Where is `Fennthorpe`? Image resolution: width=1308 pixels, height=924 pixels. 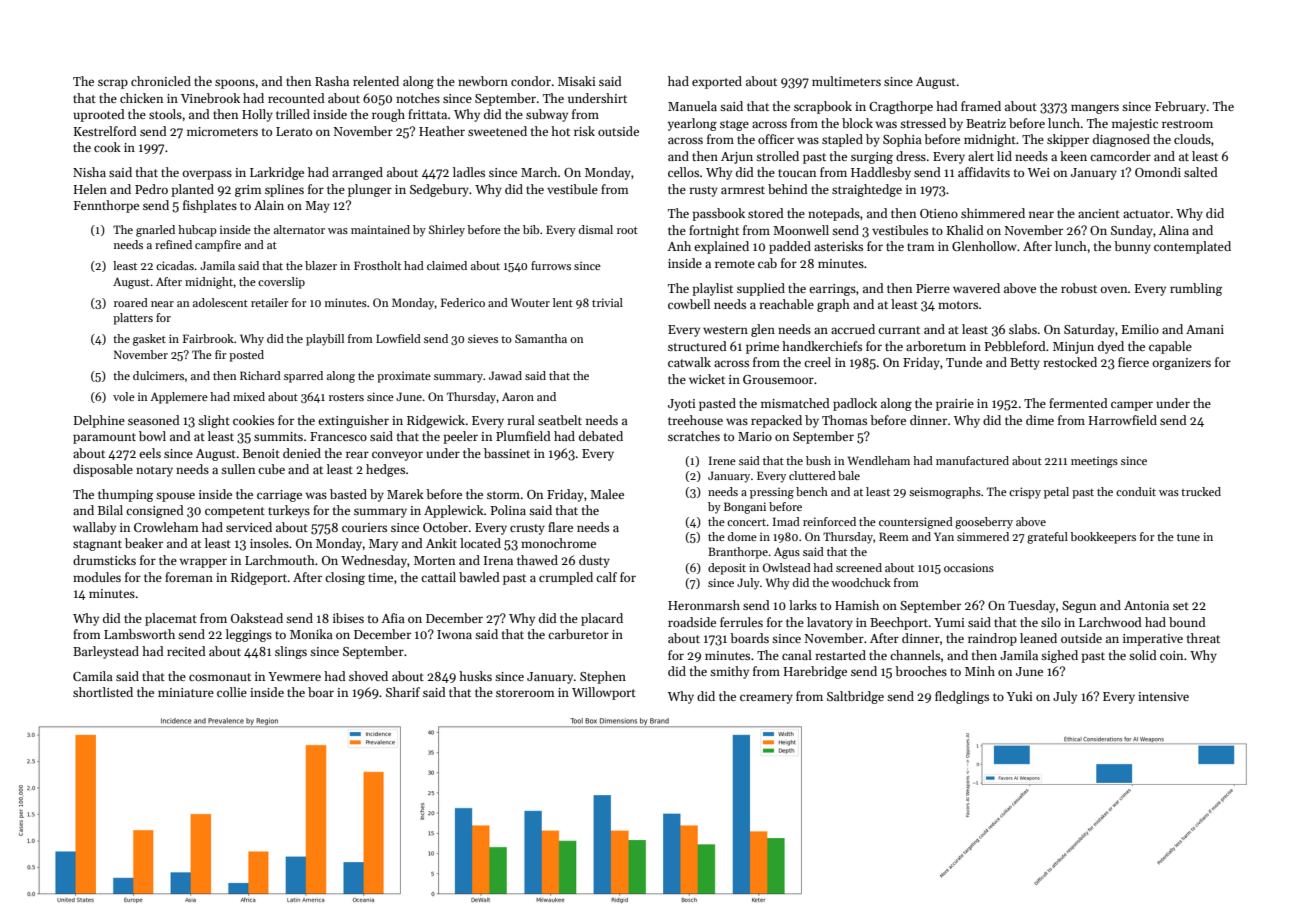
Fennthorpe is located at coordinates (106, 206).
